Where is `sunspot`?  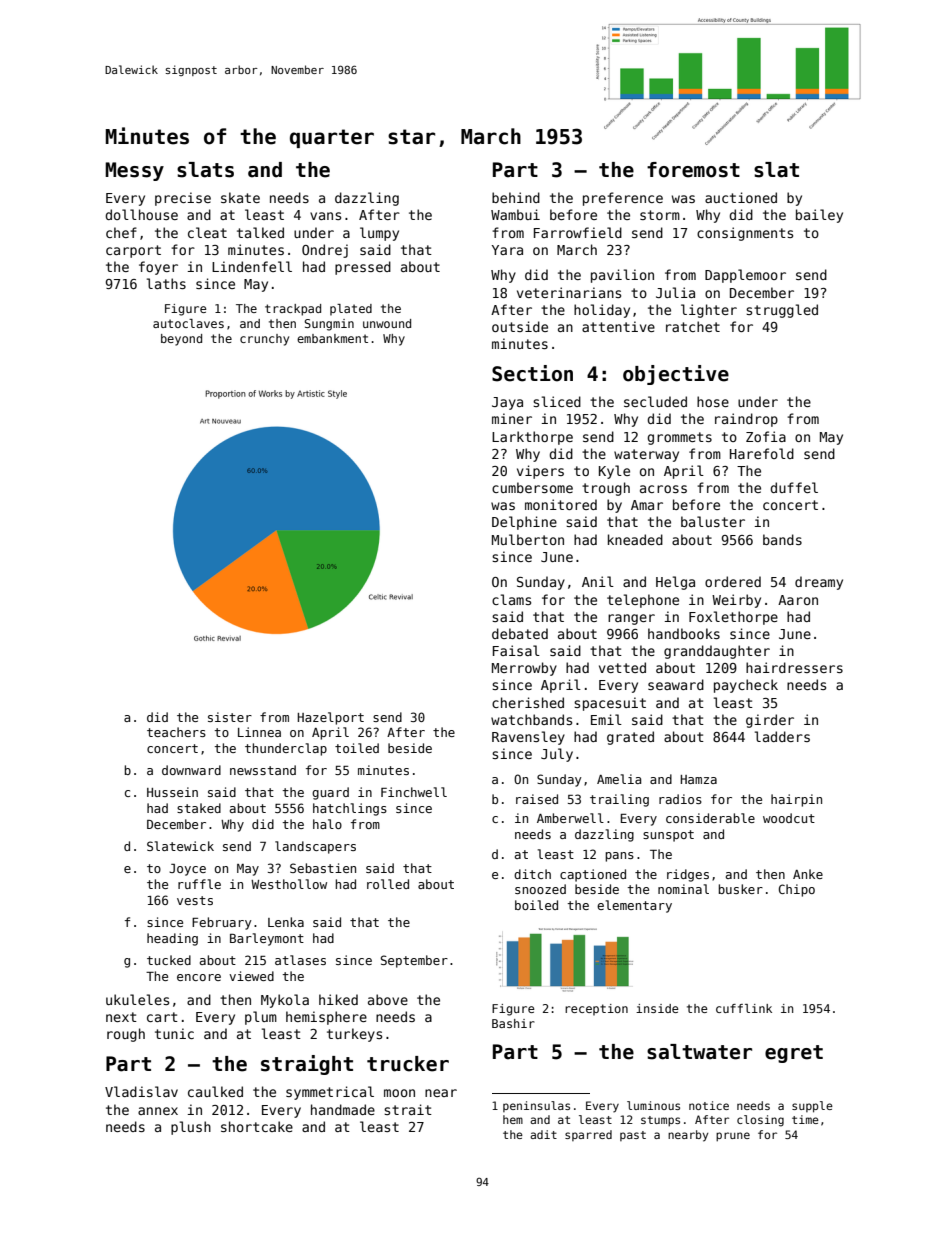 sunspot is located at coordinates (668, 836).
